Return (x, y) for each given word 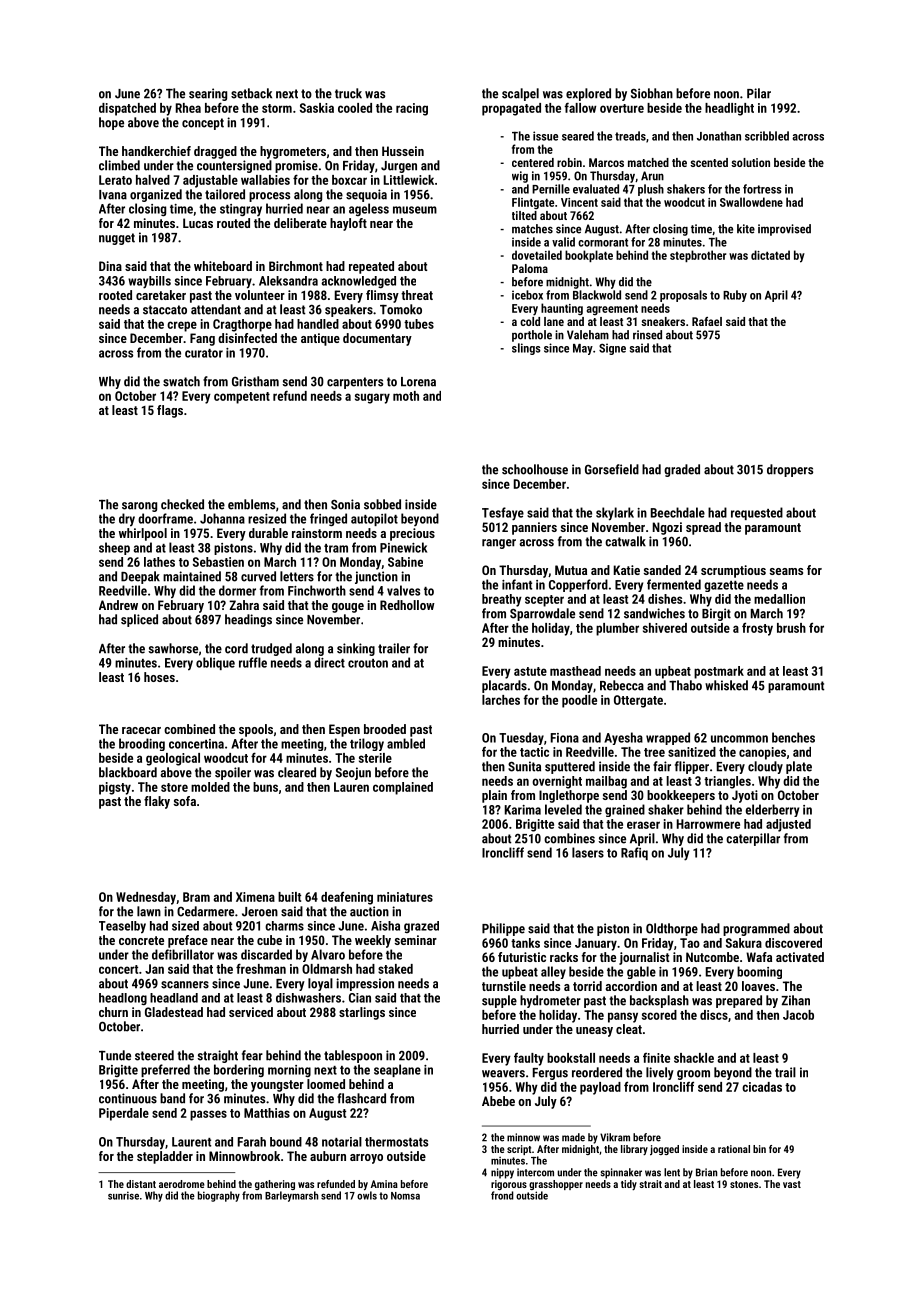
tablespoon (353, 1056)
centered (533, 162)
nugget (117, 239)
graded (682, 470)
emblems (251, 504)
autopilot (374, 519)
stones (744, 1184)
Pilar (759, 93)
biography (219, 1196)
